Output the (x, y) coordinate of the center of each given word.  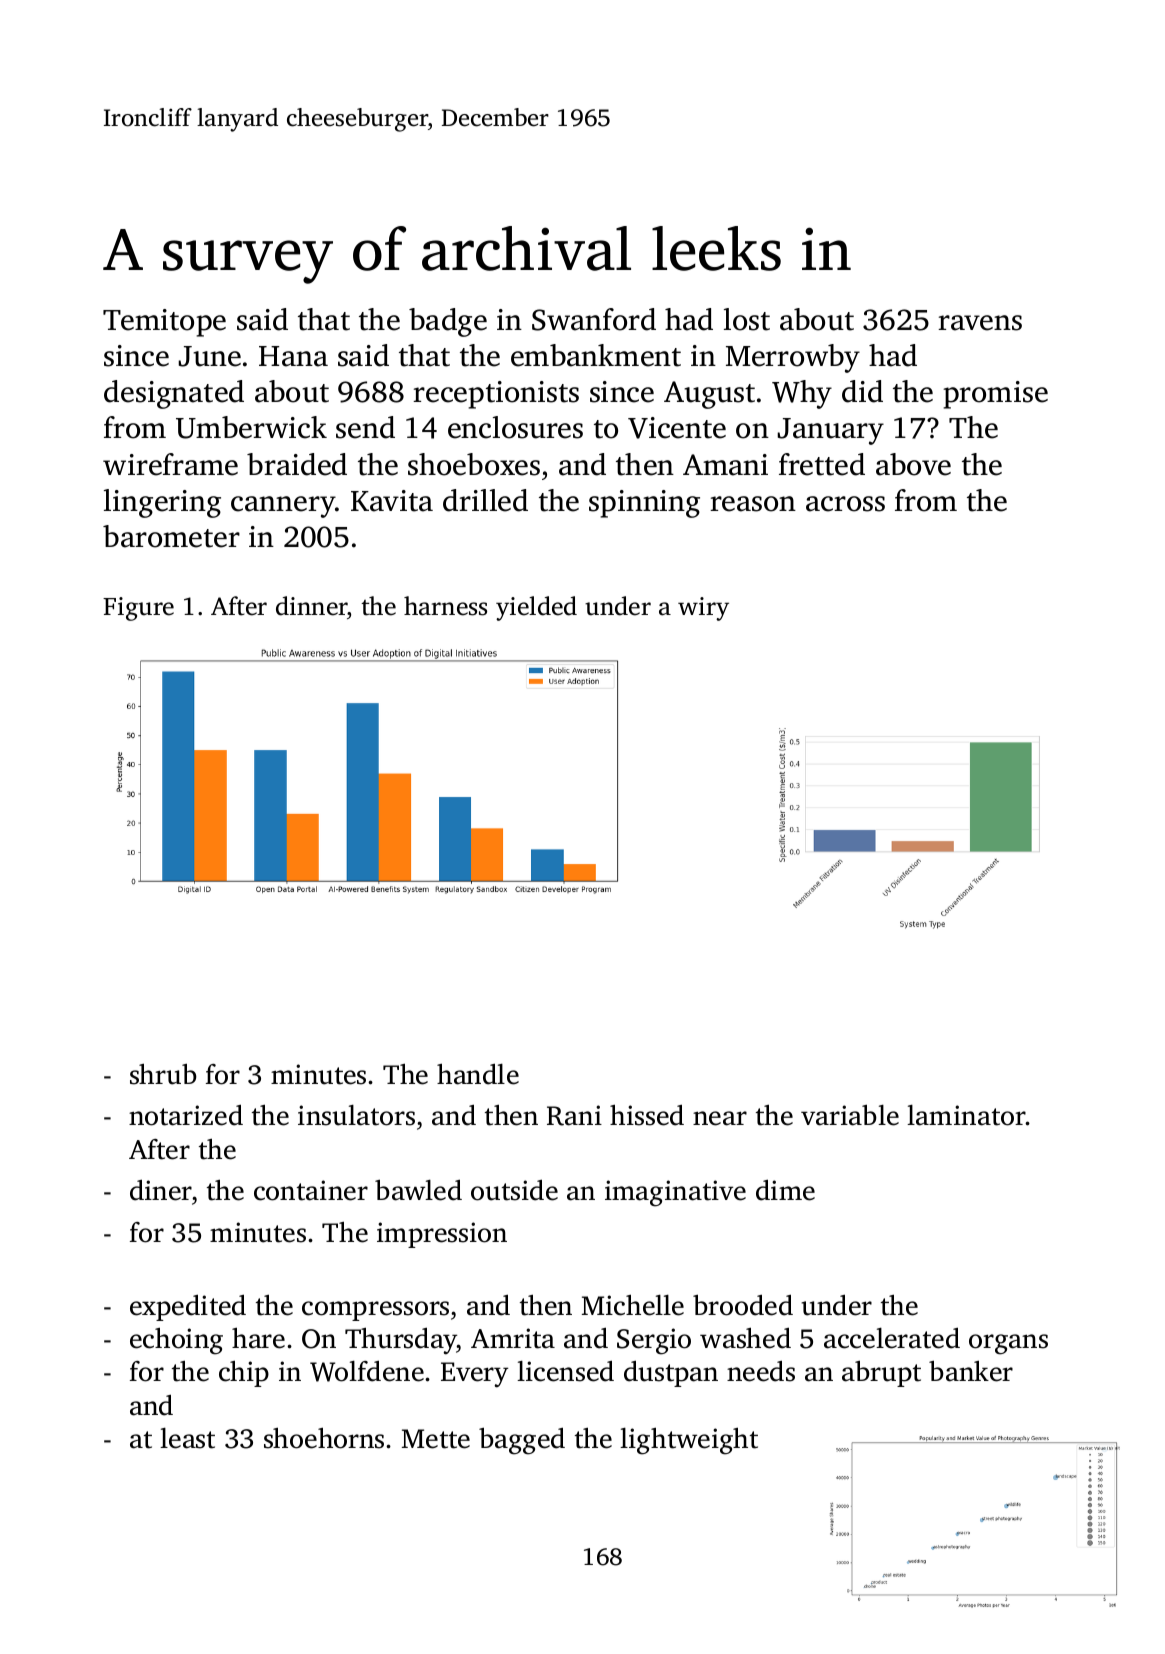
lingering (162, 503)
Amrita (513, 1338)
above (913, 464)
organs (1008, 1344)
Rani (574, 1115)
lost (747, 319)
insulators (356, 1115)
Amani (725, 465)
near (720, 1118)
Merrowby (793, 358)
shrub (163, 1074)
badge (448, 322)
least (187, 1438)
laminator (966, 1115)
